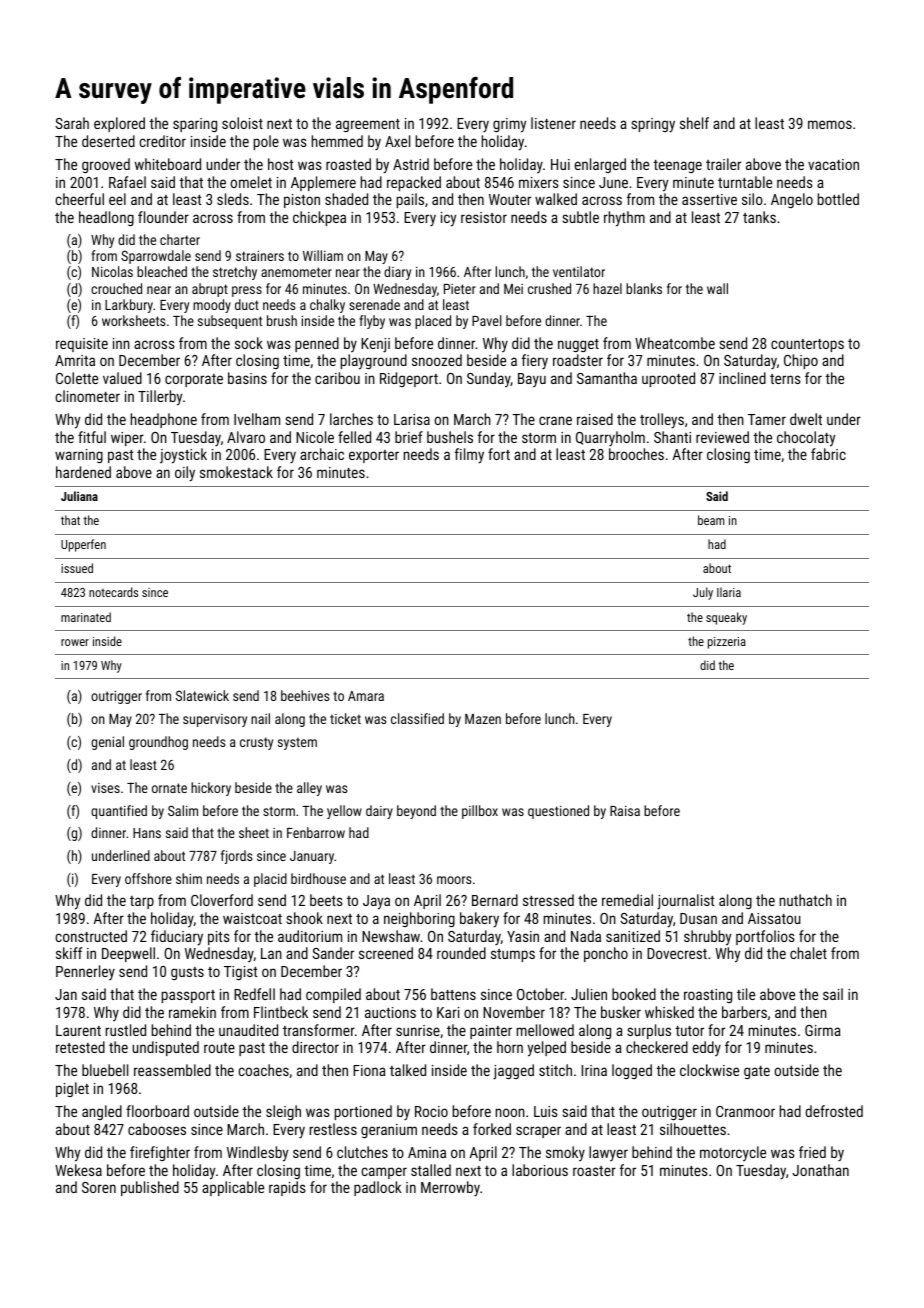 Image resolution: width=924 pixels, height=1308 pixels. I want to click on blanks, so click(644, 288).
